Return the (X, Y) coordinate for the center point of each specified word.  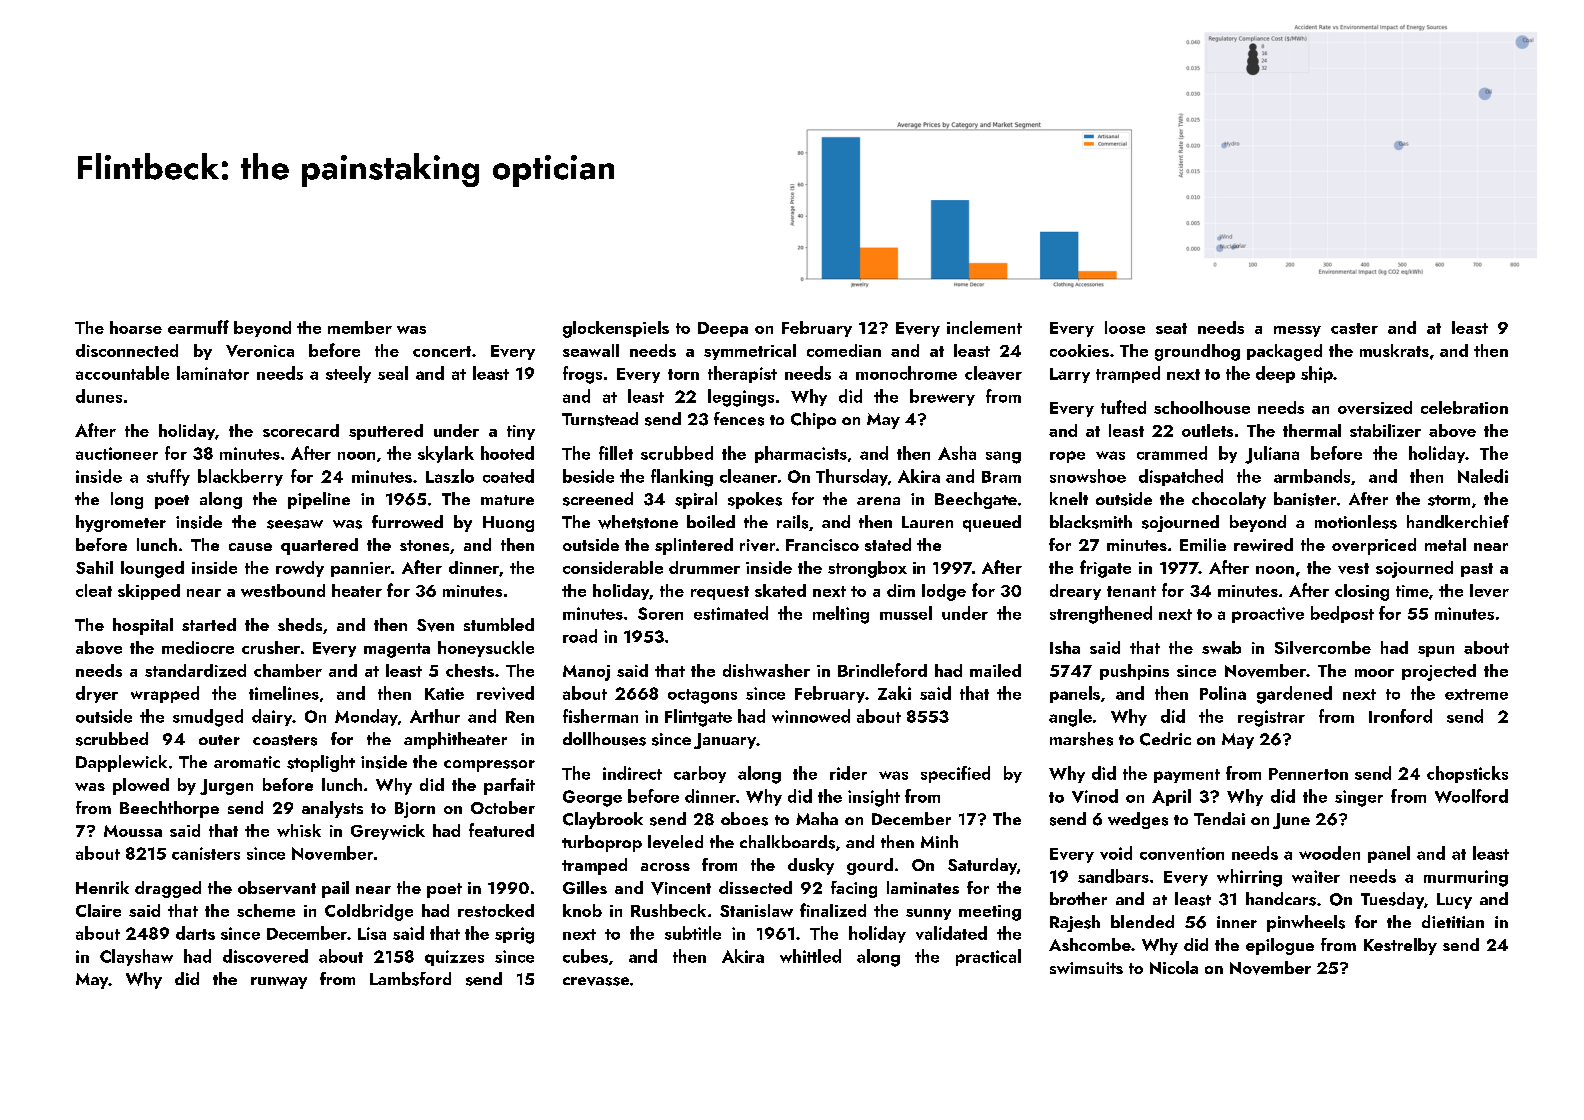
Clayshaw (136, 957)
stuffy (168, 477)
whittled (810, 956)
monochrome (906, 373)
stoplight (321, 763)
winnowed (811, 716)
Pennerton (1308, 774)
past (1477, 570)
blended (1142, 921)
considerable (613, 567)
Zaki (894, 693)
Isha (1065, 647)
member (360, 327)
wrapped (165, 694)
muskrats (1394, 350)
